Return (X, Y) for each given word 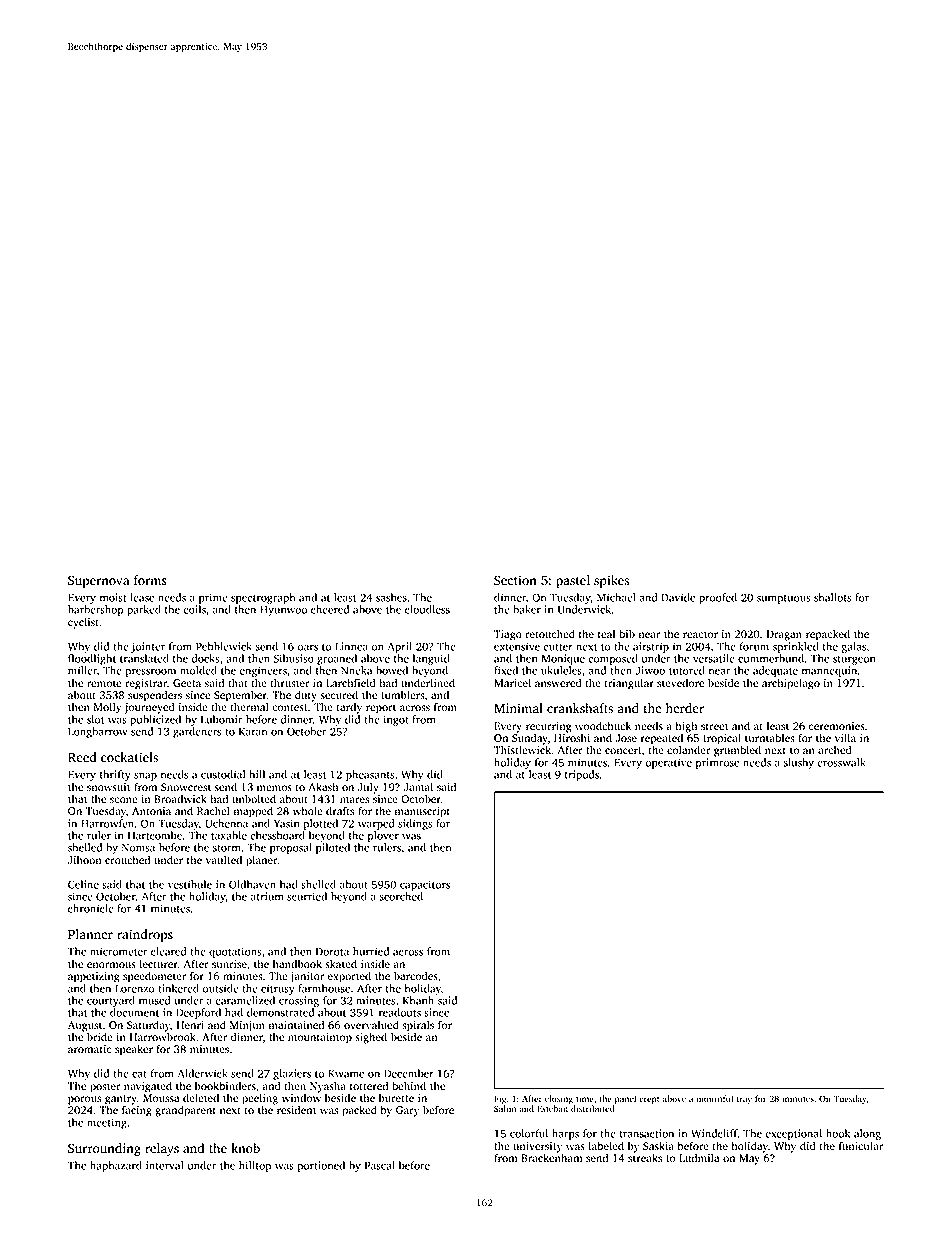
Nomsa (138, 848)
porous (84, 1100)
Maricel (512, 683)
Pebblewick (224, 646)
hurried (371, 951)
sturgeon (854, 660)
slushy (799, 763)
